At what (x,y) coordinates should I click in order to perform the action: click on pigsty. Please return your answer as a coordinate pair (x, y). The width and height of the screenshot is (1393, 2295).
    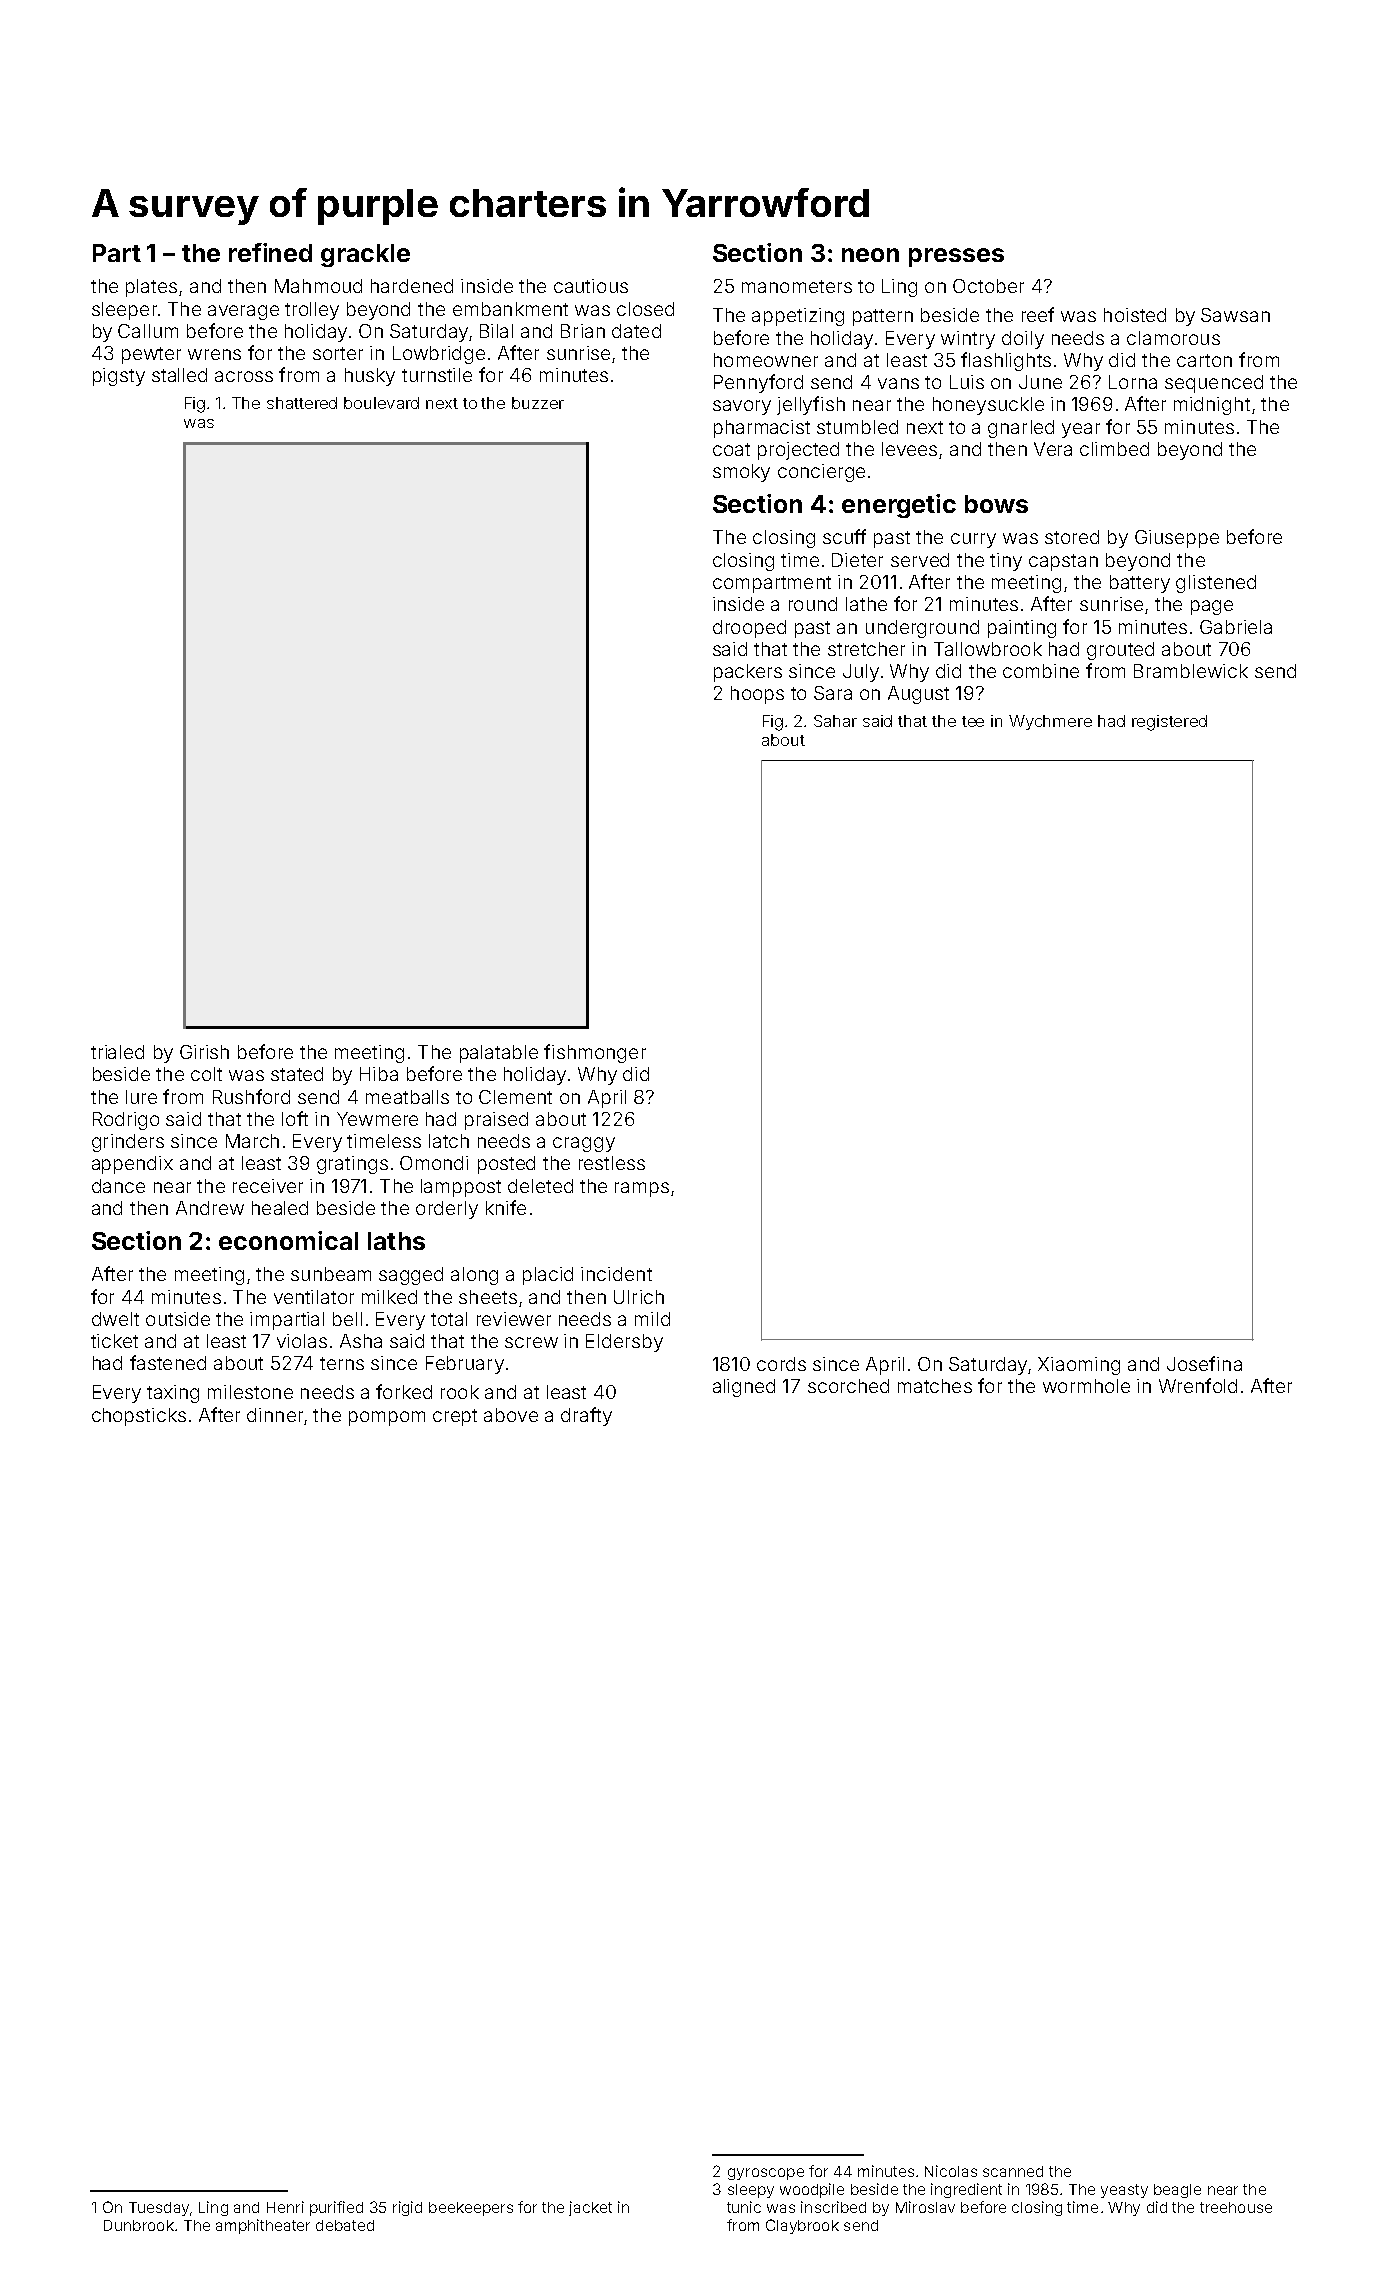
    Looking at the image, I should click on (119, 377).
